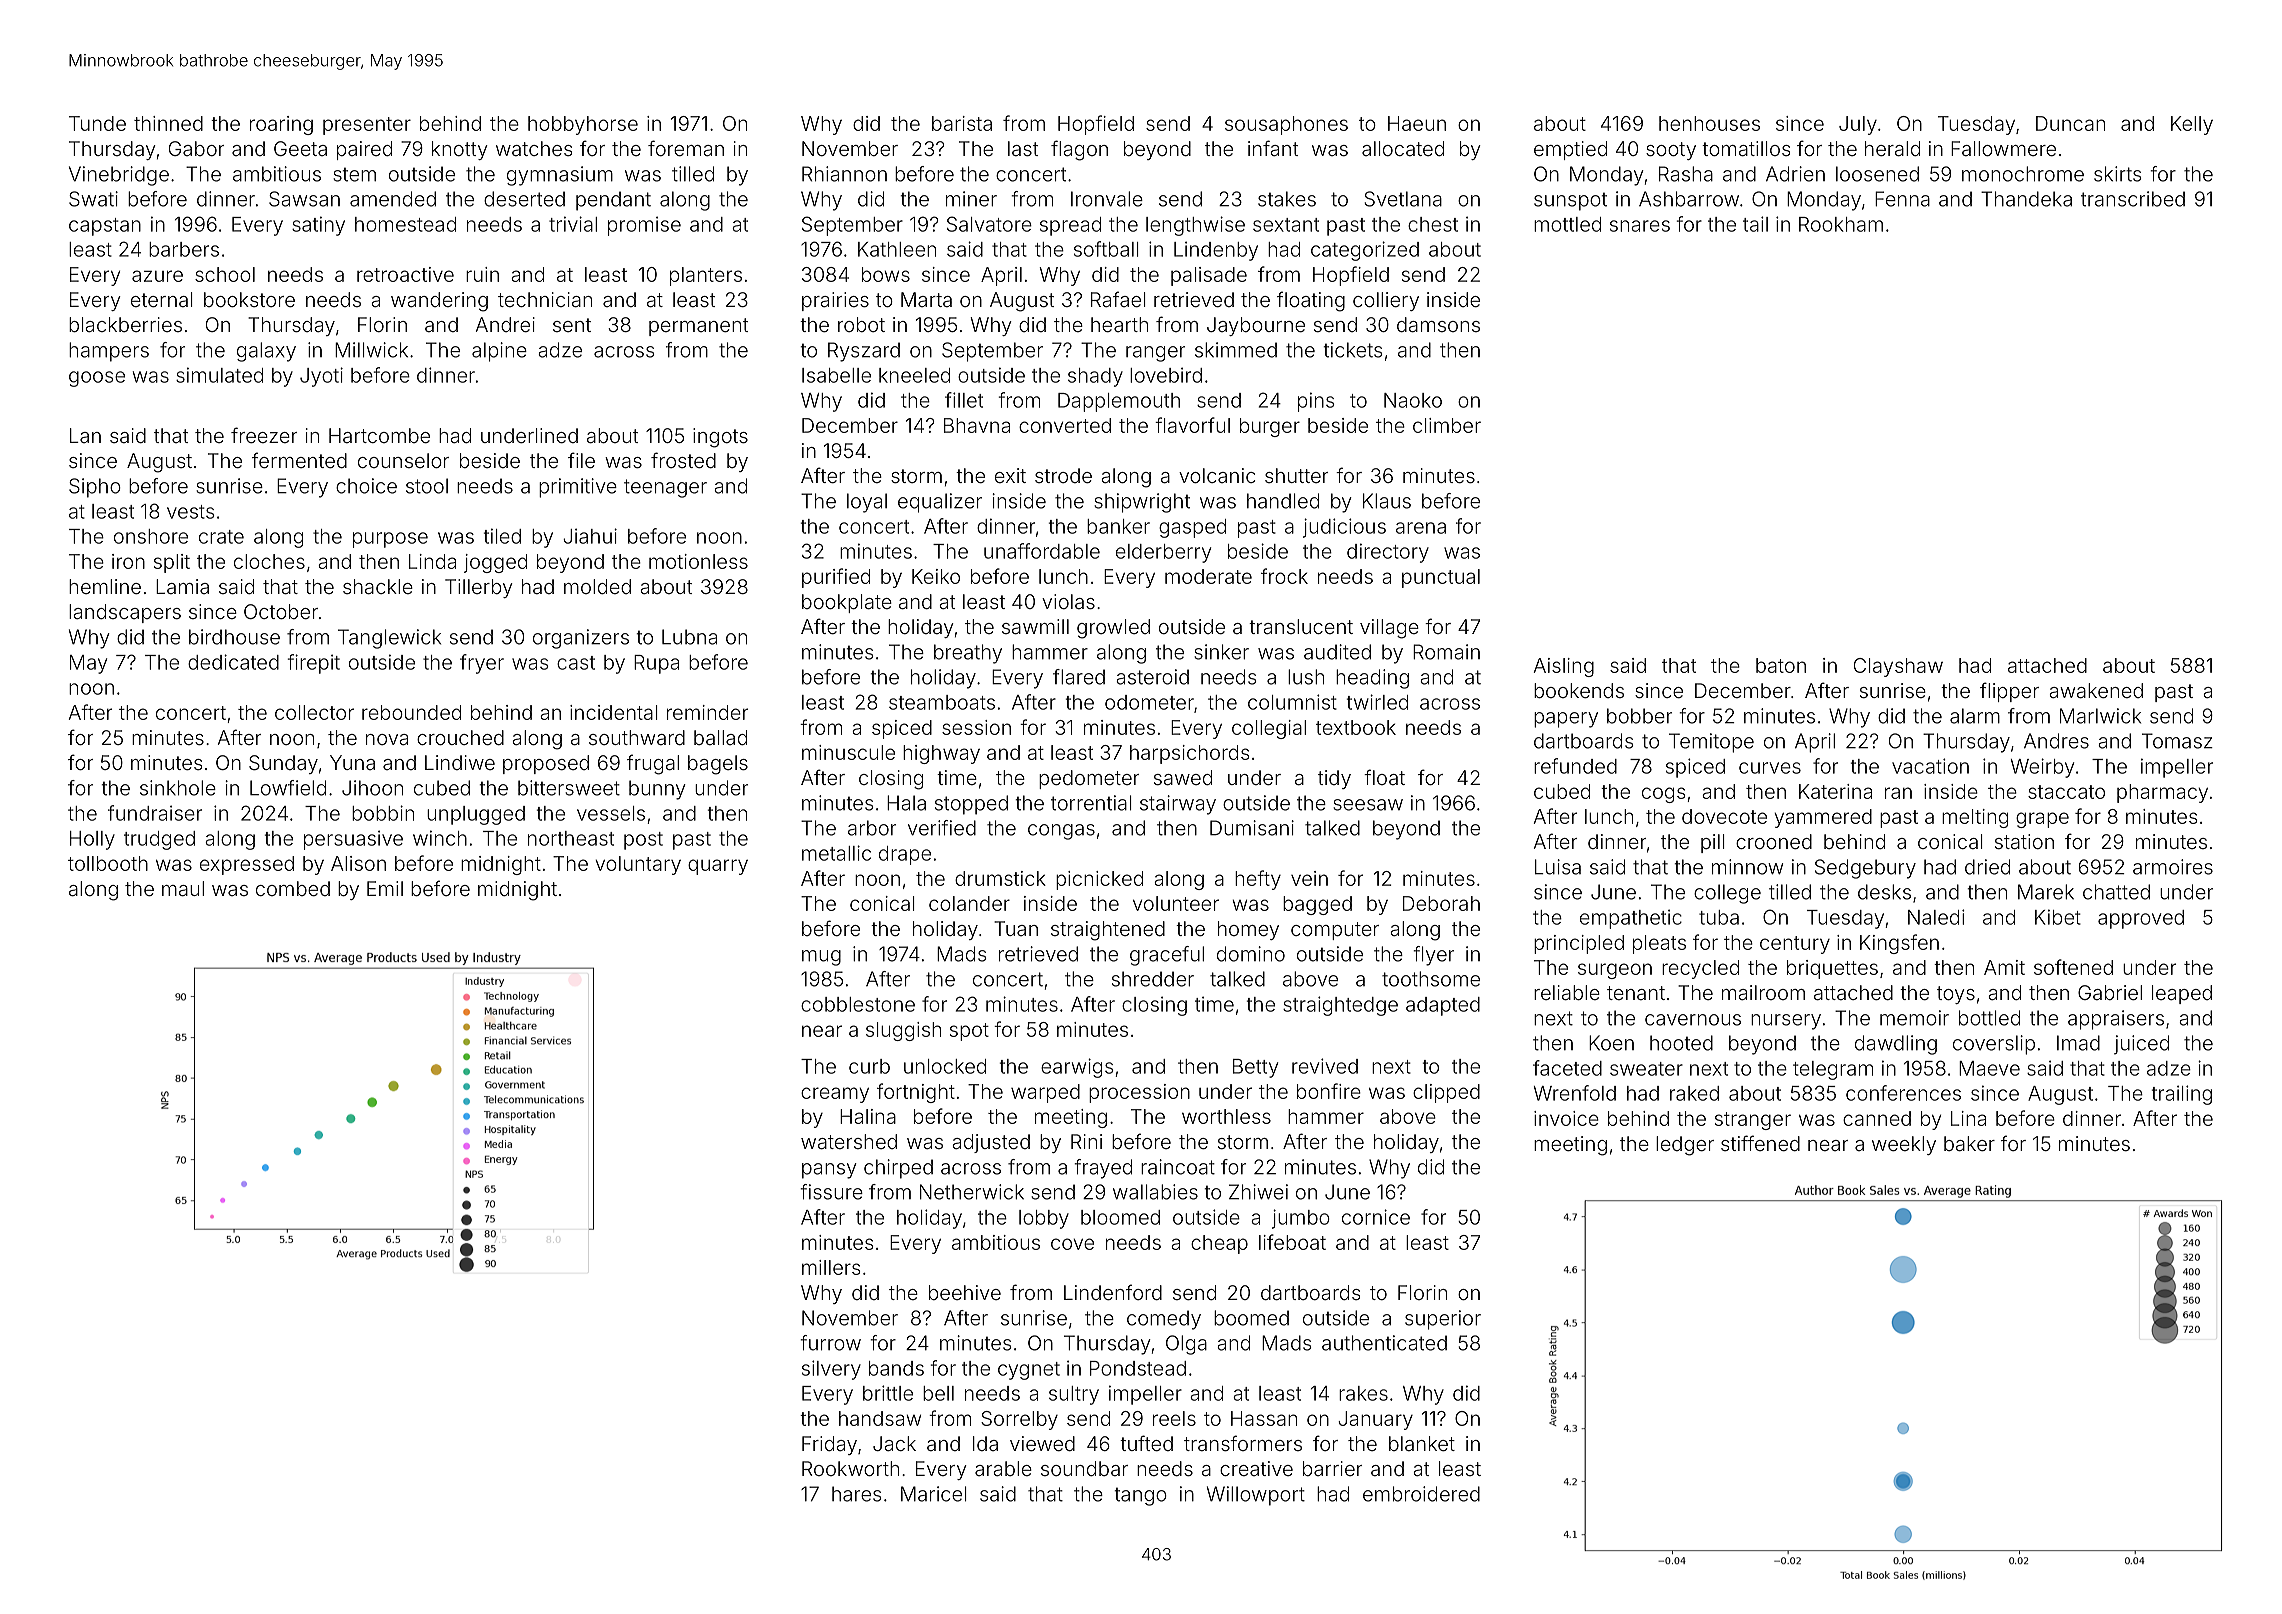  What do you see at coordinates (991, 1143) in the image?
I see `adjusted` at bounding box center [991, 1143].
